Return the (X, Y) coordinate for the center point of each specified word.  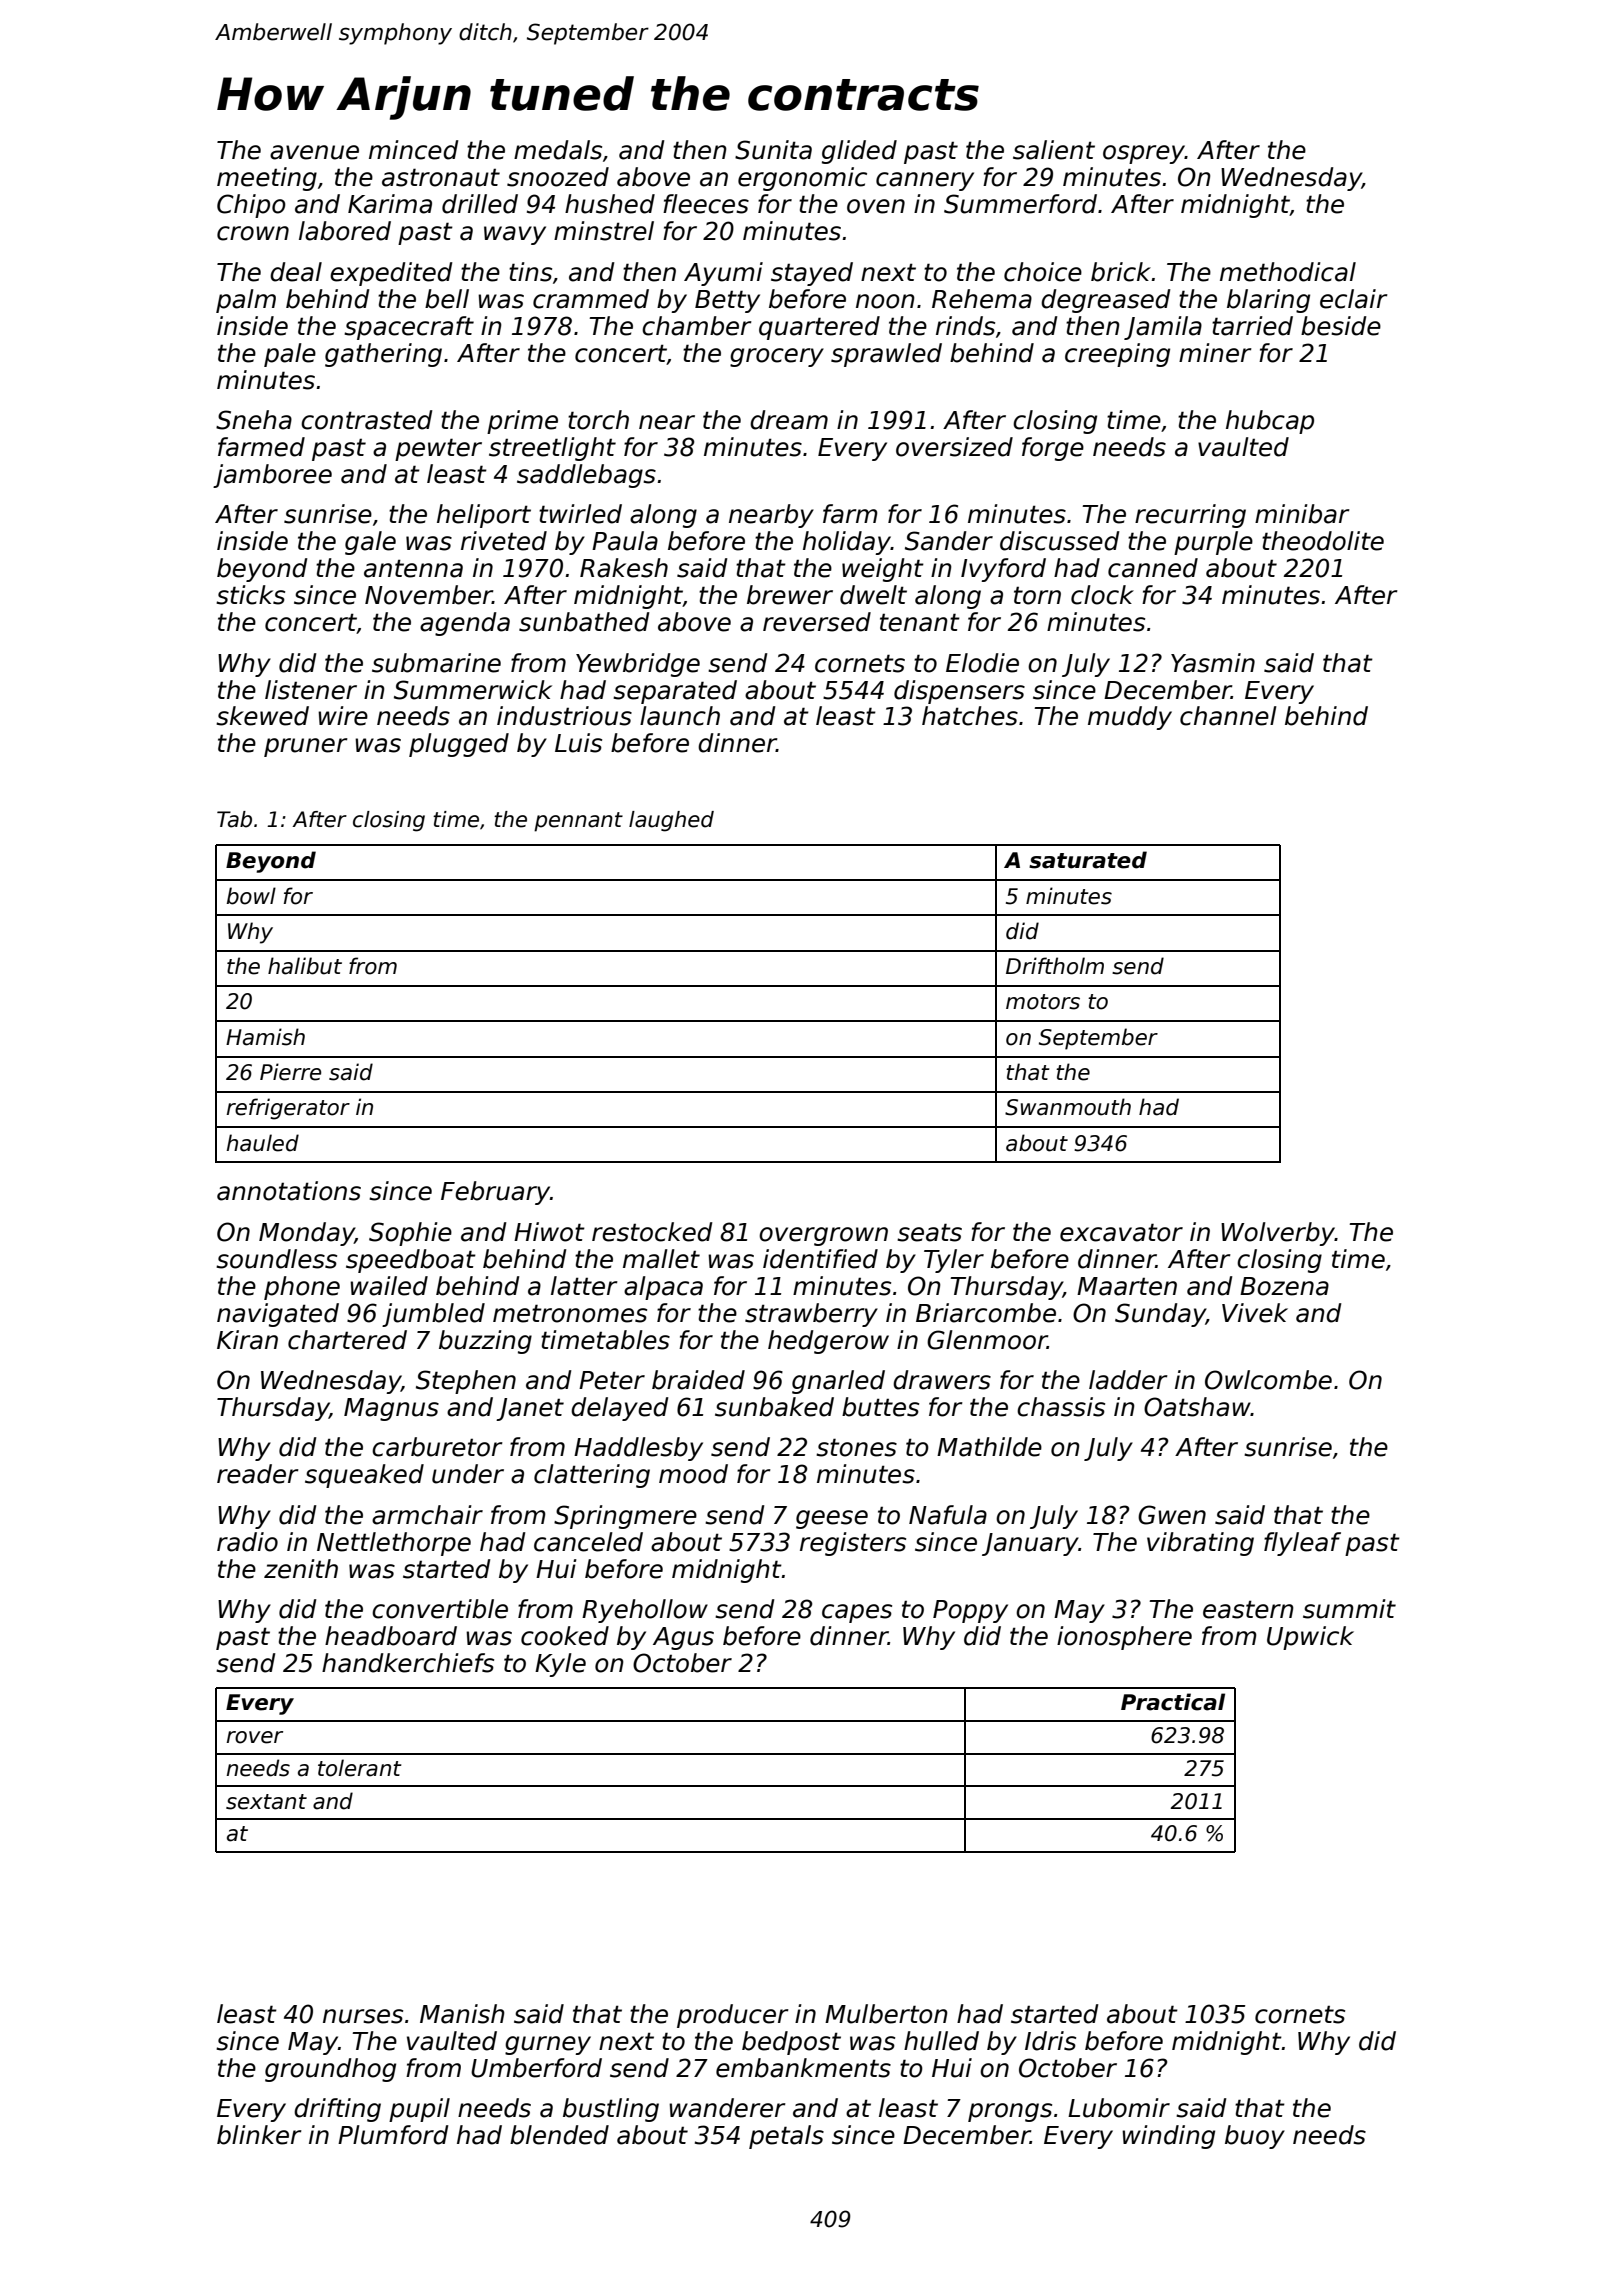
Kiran (247, 1340)
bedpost (791, 2043)
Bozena (1284, 1286)
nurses (363, 2016)
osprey (1144, 154)
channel (1228, 716)
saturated (1088, 860)
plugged (459, 745)
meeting (267, 179)
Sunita (773, 150)
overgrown (823, 1236)
